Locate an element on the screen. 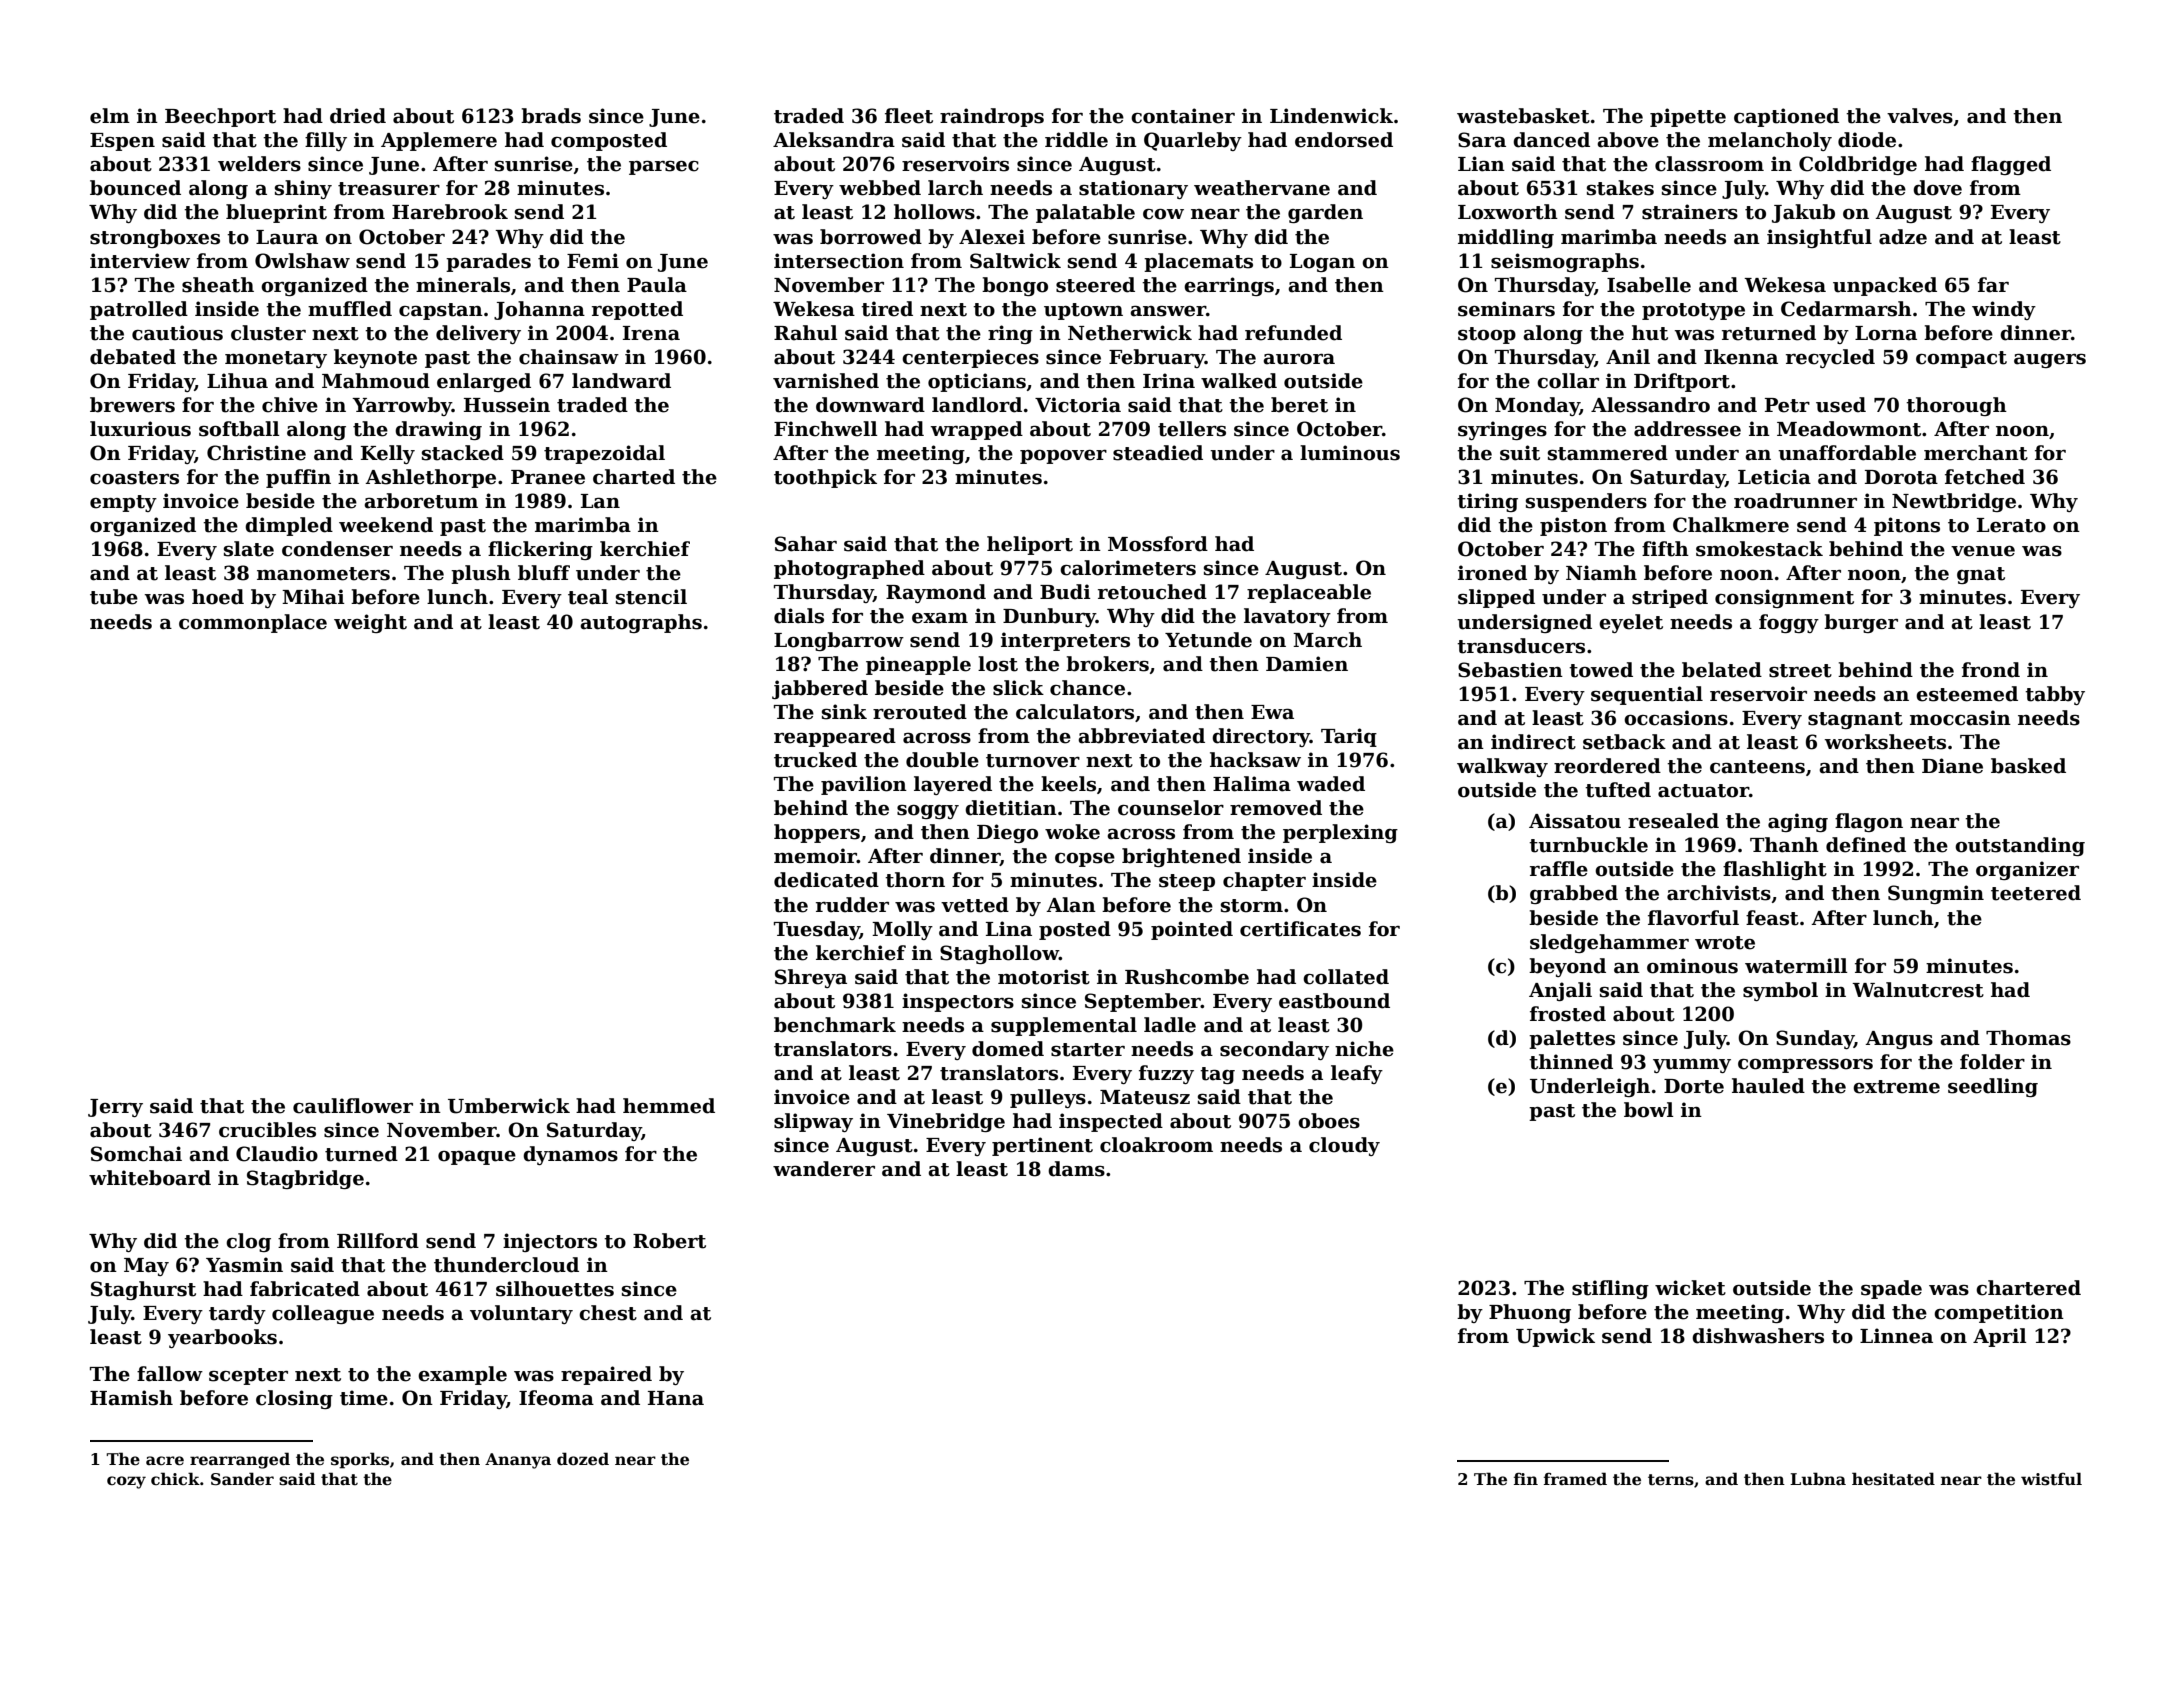 The image size is (2178, 1683). flashlight is located at coordinates (1775, 870).
